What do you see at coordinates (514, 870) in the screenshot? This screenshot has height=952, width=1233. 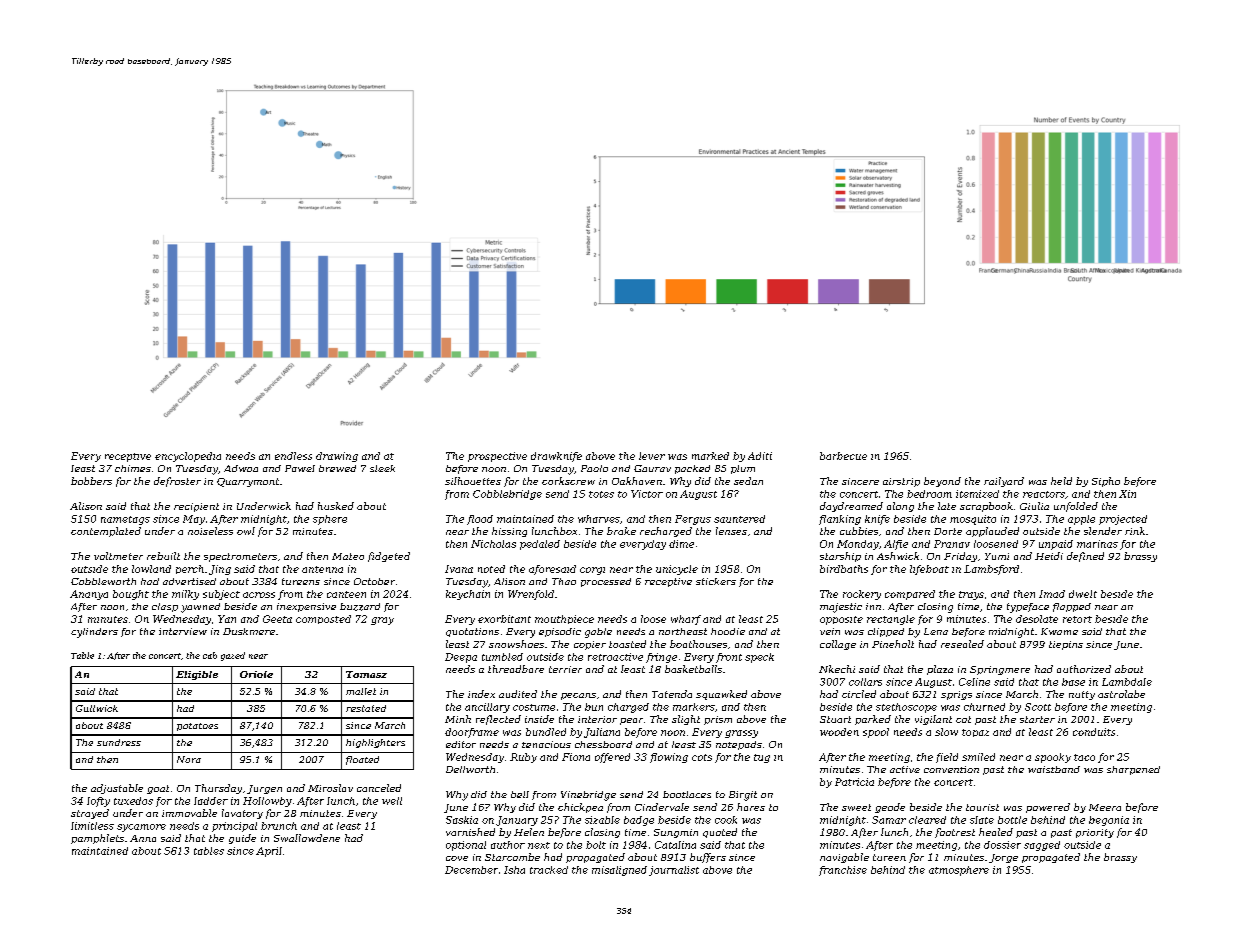 I see `Isha` at bounding box center [514, 870].
